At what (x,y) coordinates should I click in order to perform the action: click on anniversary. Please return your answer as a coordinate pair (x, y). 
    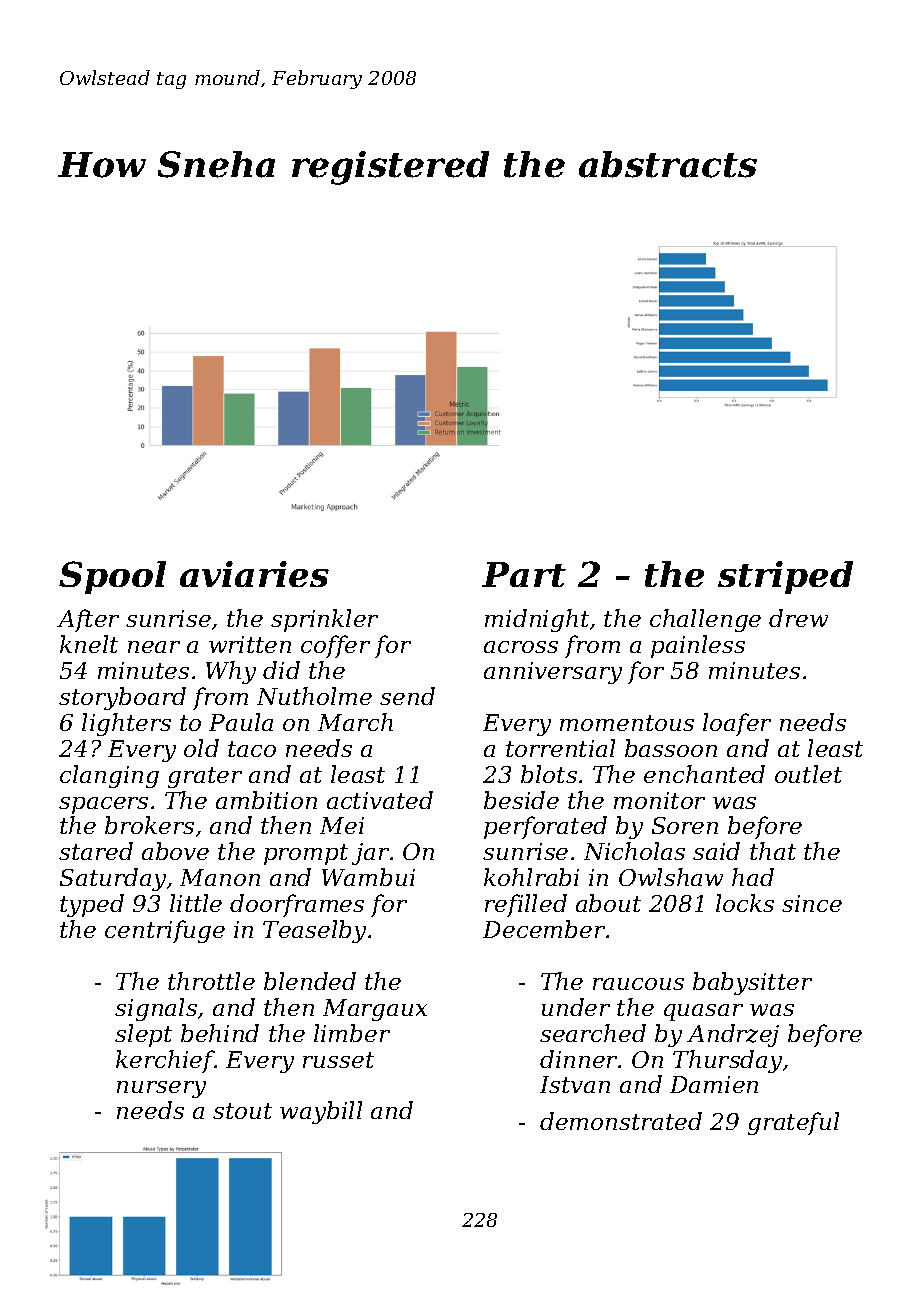
    Looking at the image, I should click on (553, 673).
